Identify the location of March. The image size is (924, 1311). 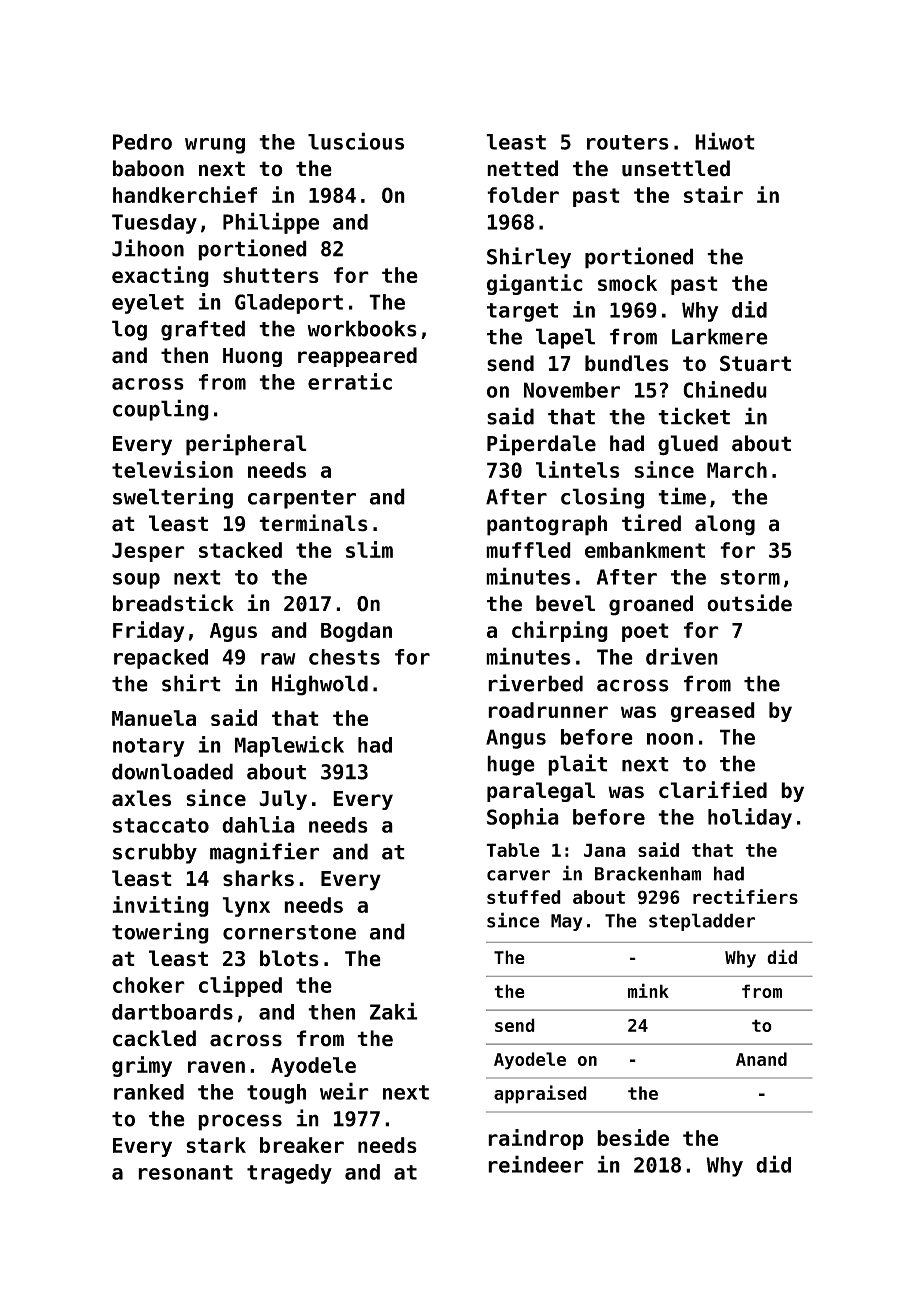
(737, 470).
